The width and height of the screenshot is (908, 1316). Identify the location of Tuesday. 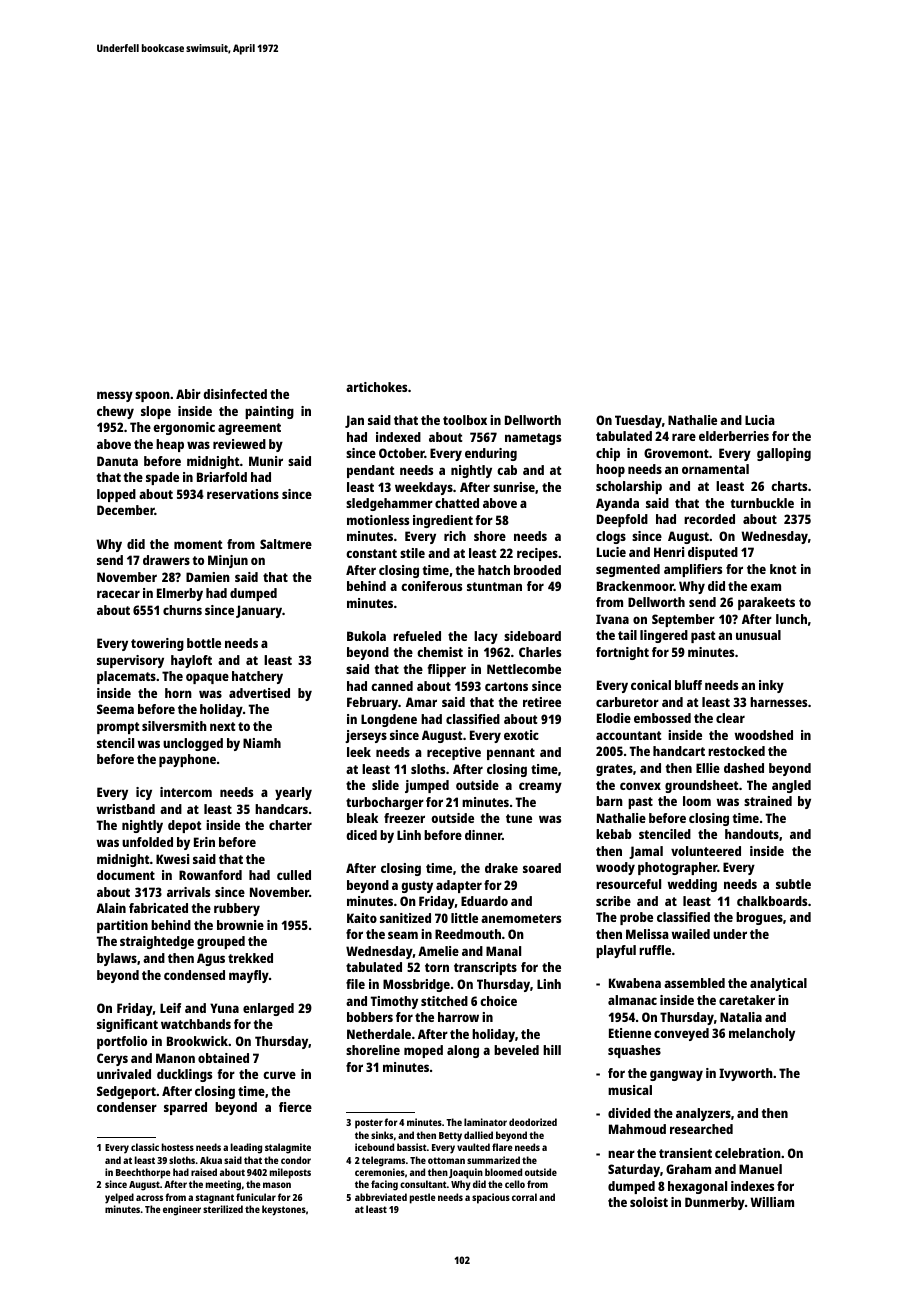
(638, 421).
